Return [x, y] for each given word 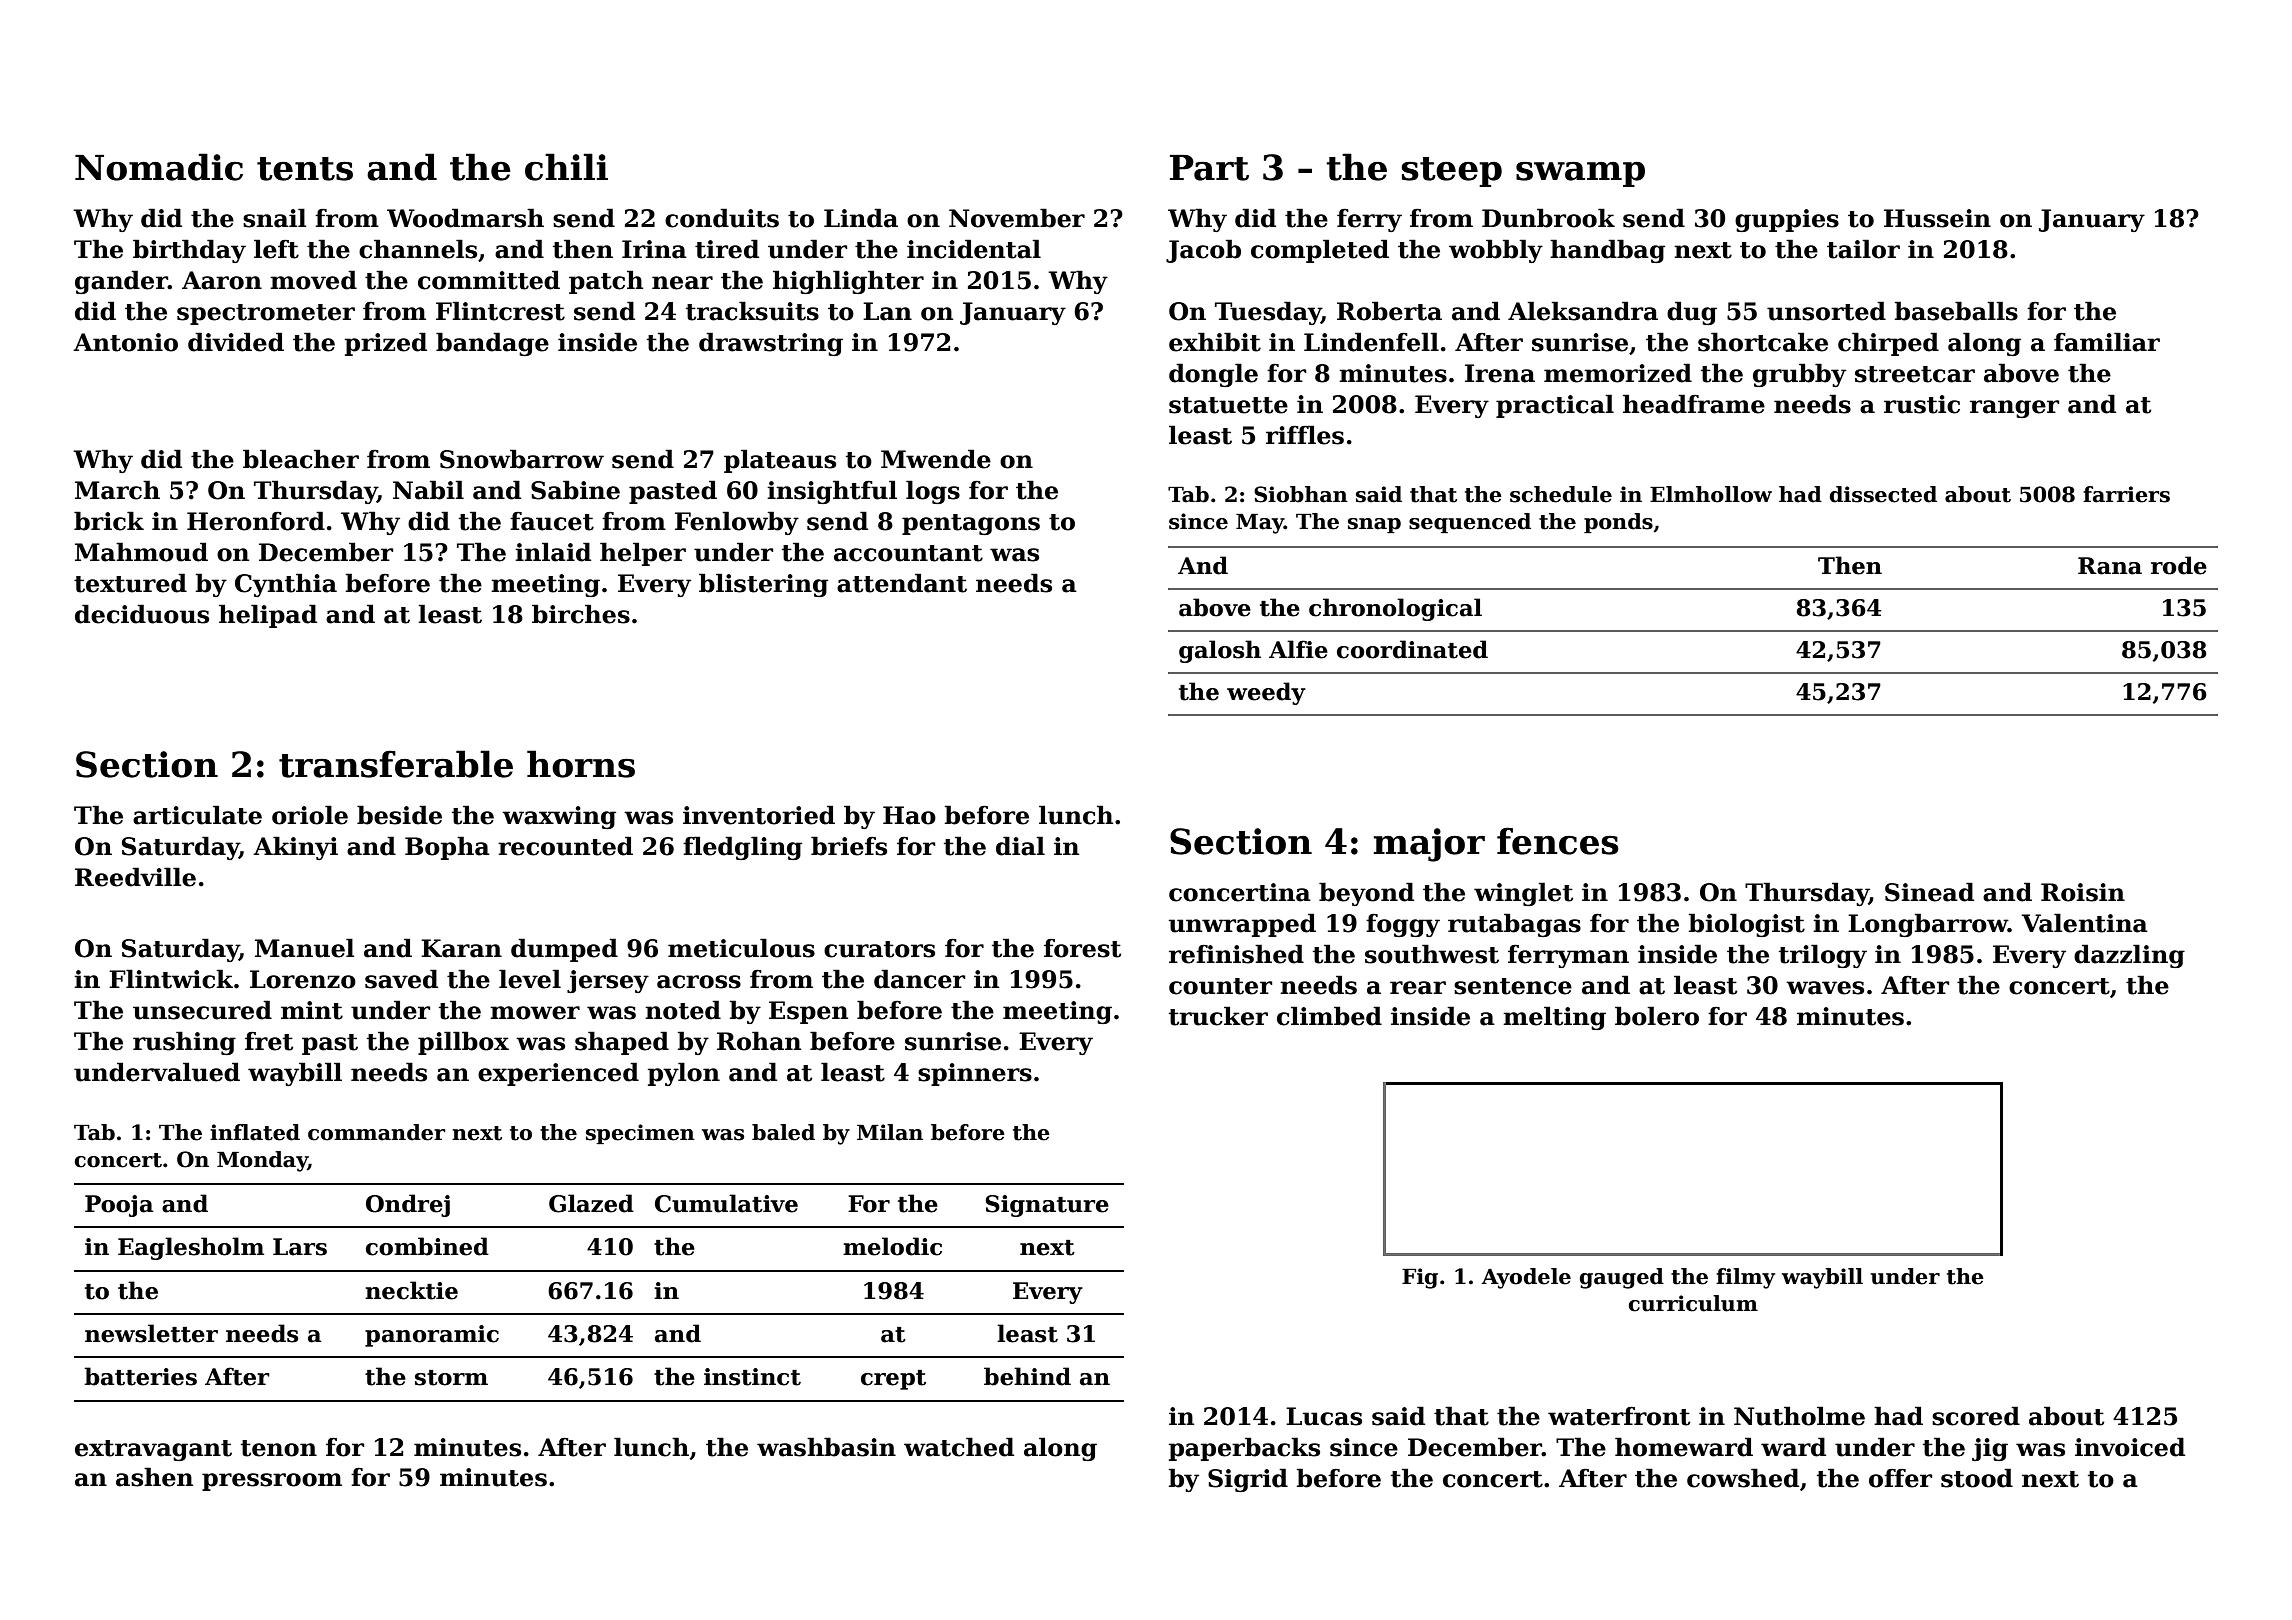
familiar [2107, 342]
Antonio [125, 342]
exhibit [1215, 342]
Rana [2110, 566]
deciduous [142, 614]
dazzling [2129, 956]
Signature [1047, 1206]
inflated [255, 1132]
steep [1451, 172]
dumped [564, 950]
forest [1082, 948]
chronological [1395, 609]
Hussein [1937, 218]
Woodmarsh [465, 218]
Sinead [1929, 892]
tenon [279, 1448]
